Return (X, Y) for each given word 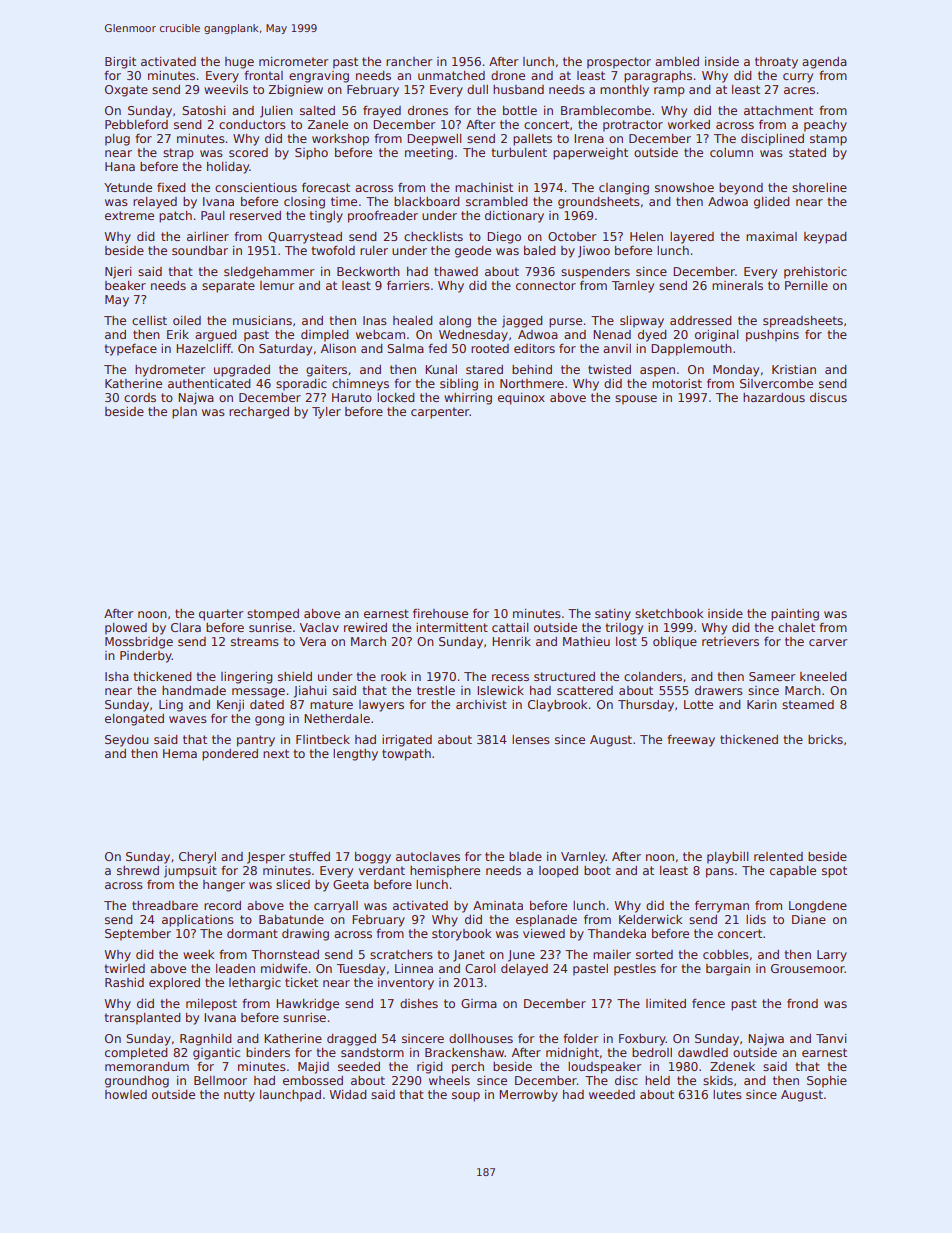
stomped (273, 615)
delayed (524, 970)
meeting (429, 154)
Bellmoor (220, 1080)
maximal (771, 236)
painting (795, 615)
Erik (178, 334)
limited (666, 1003)
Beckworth (368, 271)
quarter (221, 615)
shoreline (819, 187)
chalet (796, 627)
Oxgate (126, 91)
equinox (521, 399)
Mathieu (586, 641)
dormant (252, 933)
